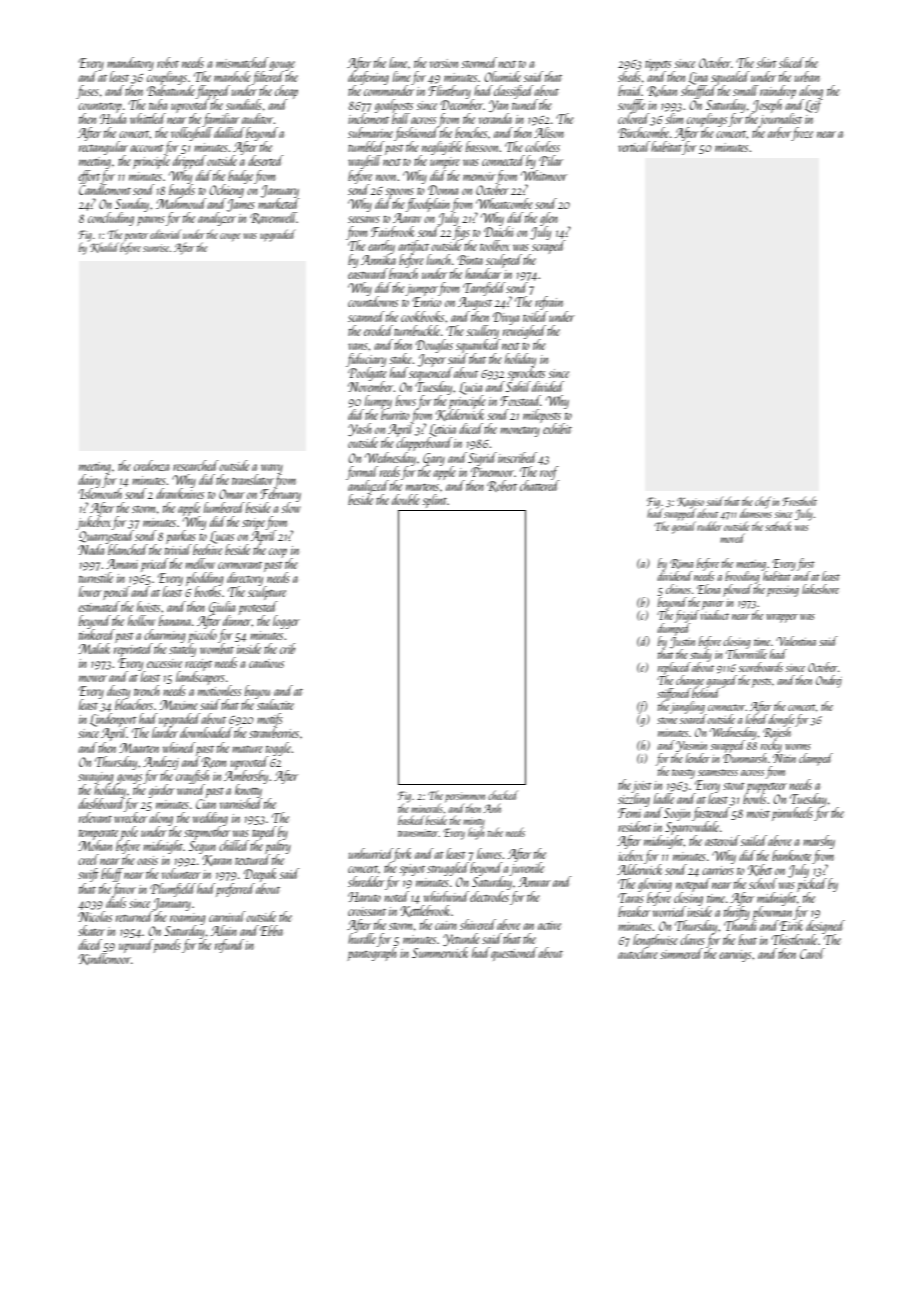  What do you see at coordinates (791, 62) in the screenshot?
I see `sliced` at bounding box center [791, 62].
